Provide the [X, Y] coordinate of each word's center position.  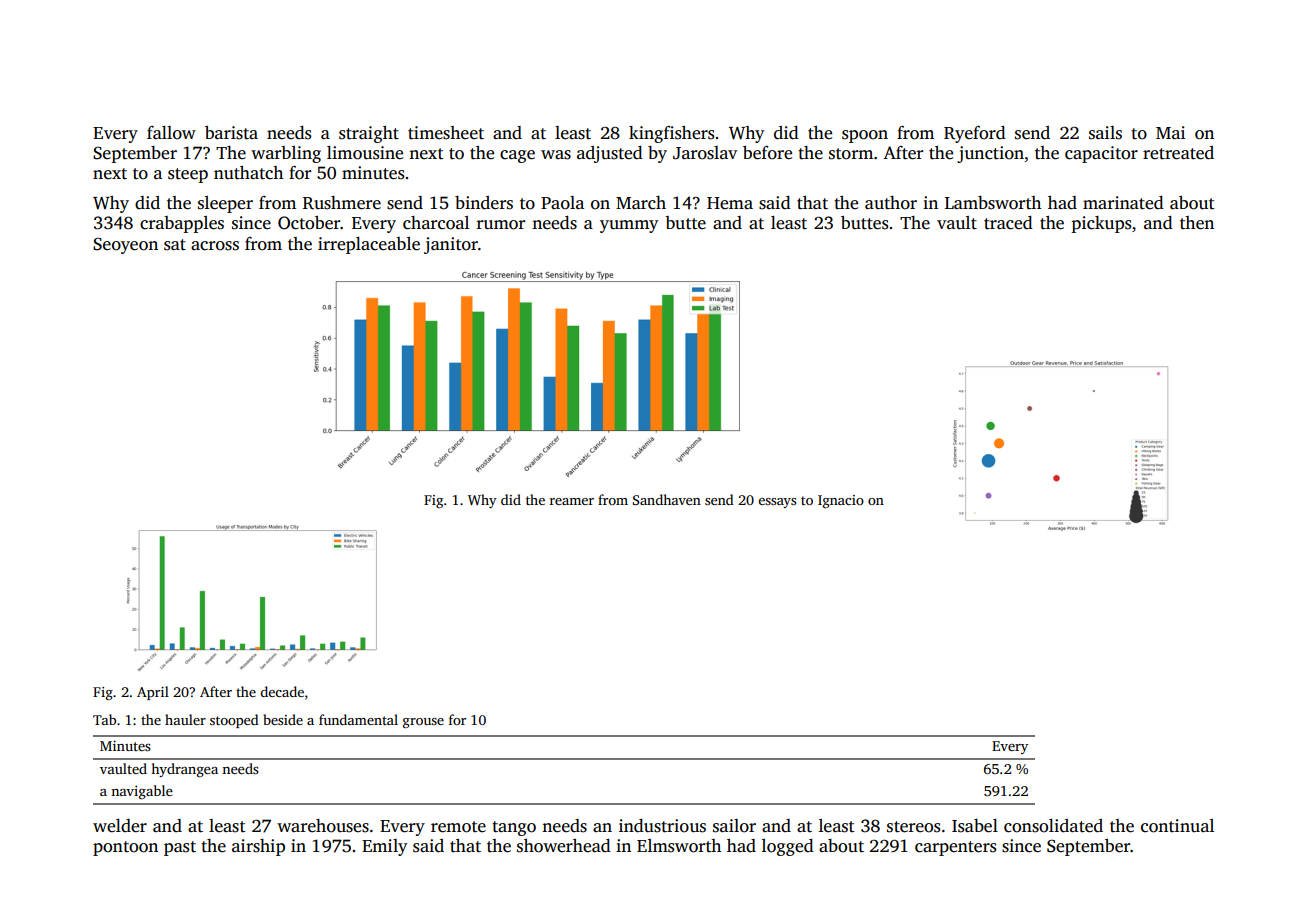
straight [369, 134]
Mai [1170, 132]
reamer [572, 501]
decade [282, 691]
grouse [423, 723]
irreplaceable [369, 245]
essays [777, 503]
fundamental [358, 719]
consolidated [1053, 826]
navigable [142, 792]
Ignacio [841, 501]
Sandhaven [667, 499]
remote [458, 827]
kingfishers [671, 134]
